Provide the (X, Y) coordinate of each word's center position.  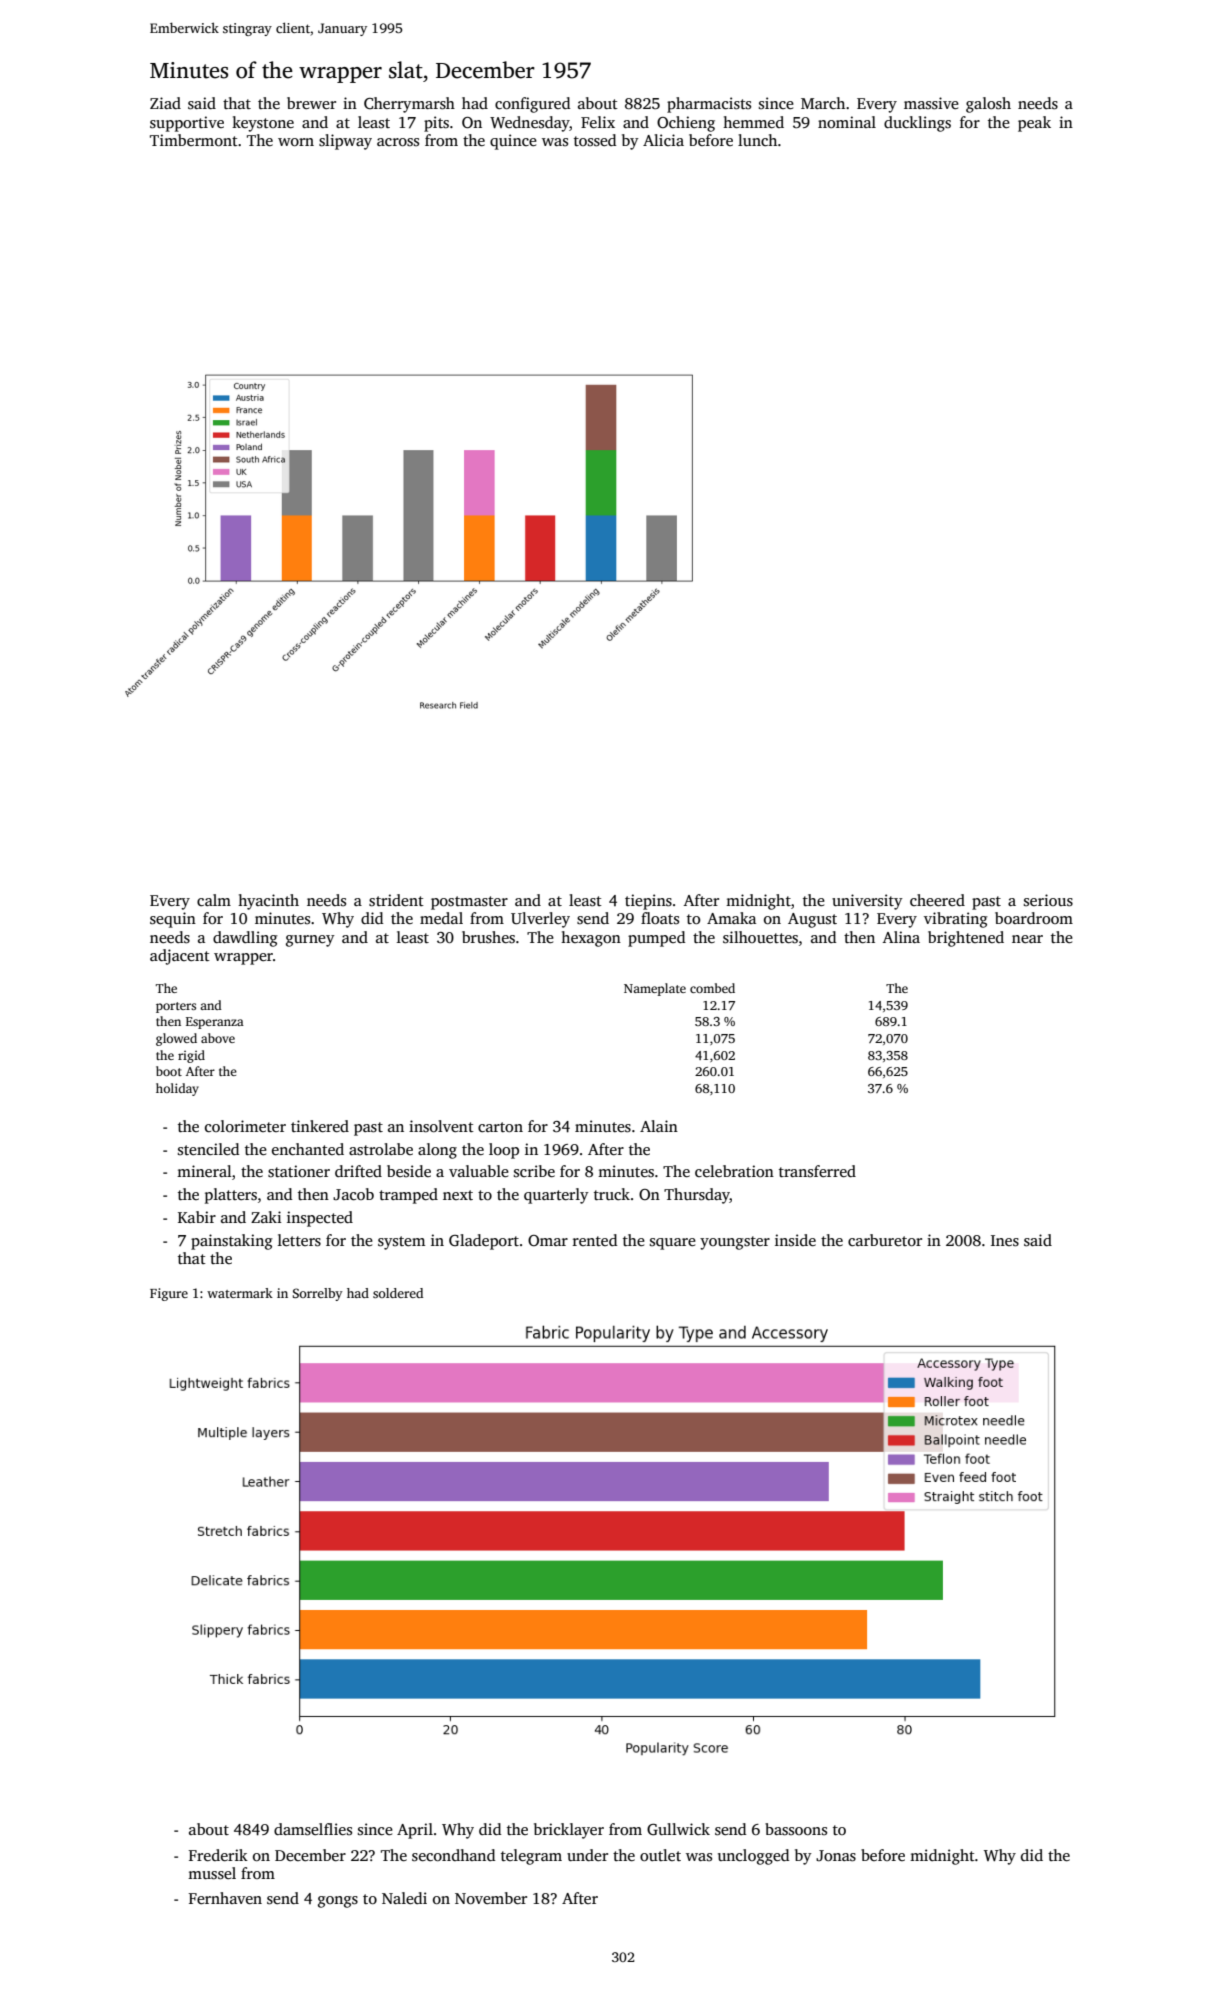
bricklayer (569, 1831)
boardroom (1034, 918)
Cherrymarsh (409, 105)
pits (436, 124)
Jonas (836, 1856)
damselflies (313, 1829)
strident (396, 900)
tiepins (648, 902)
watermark (240, 1293)
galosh (988, 105)
